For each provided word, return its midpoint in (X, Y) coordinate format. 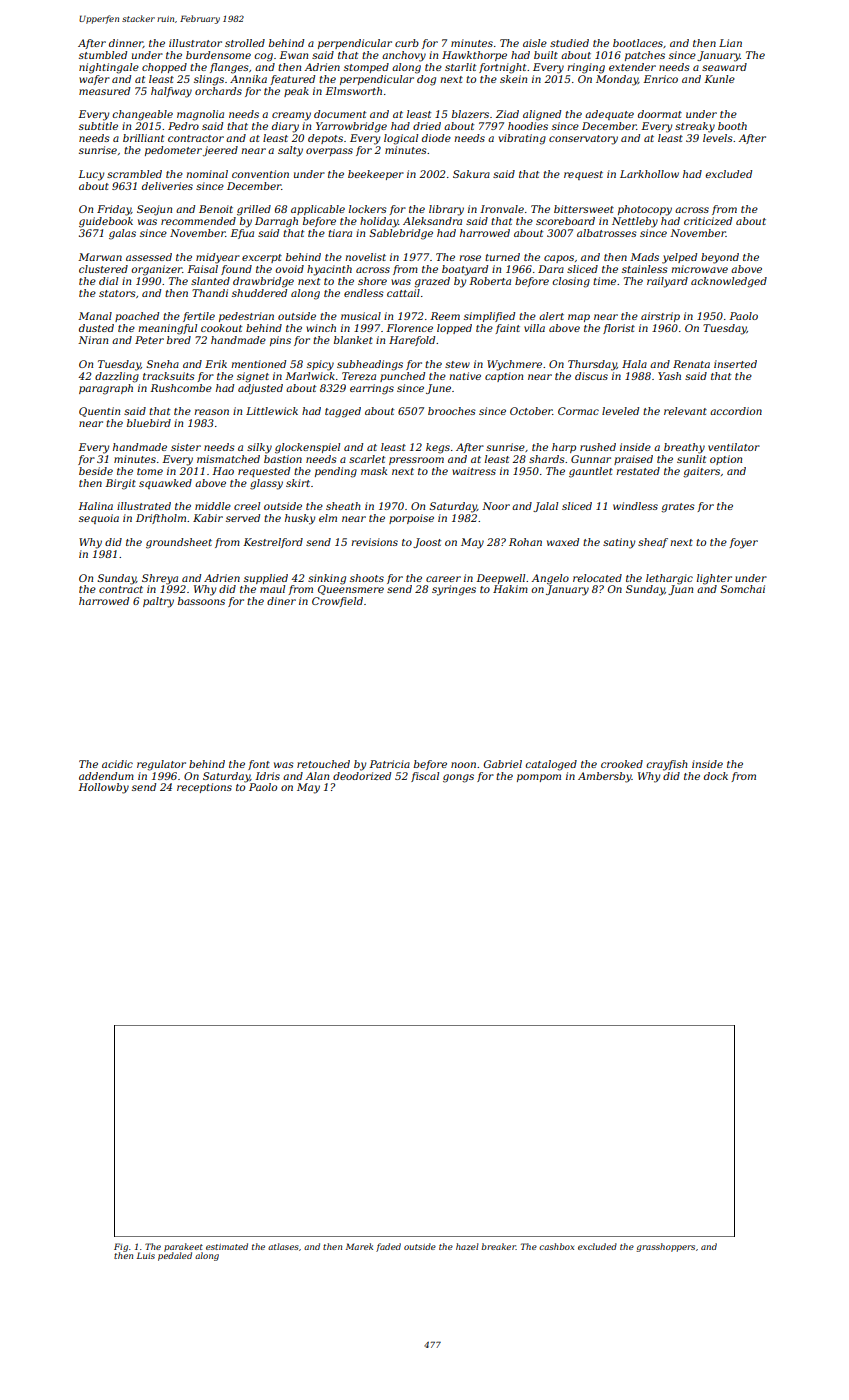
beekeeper (376, 175)
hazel (467, 1246)
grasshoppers (665, 1247)
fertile (199, 317)
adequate (609, 115)
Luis (146, 1255)
